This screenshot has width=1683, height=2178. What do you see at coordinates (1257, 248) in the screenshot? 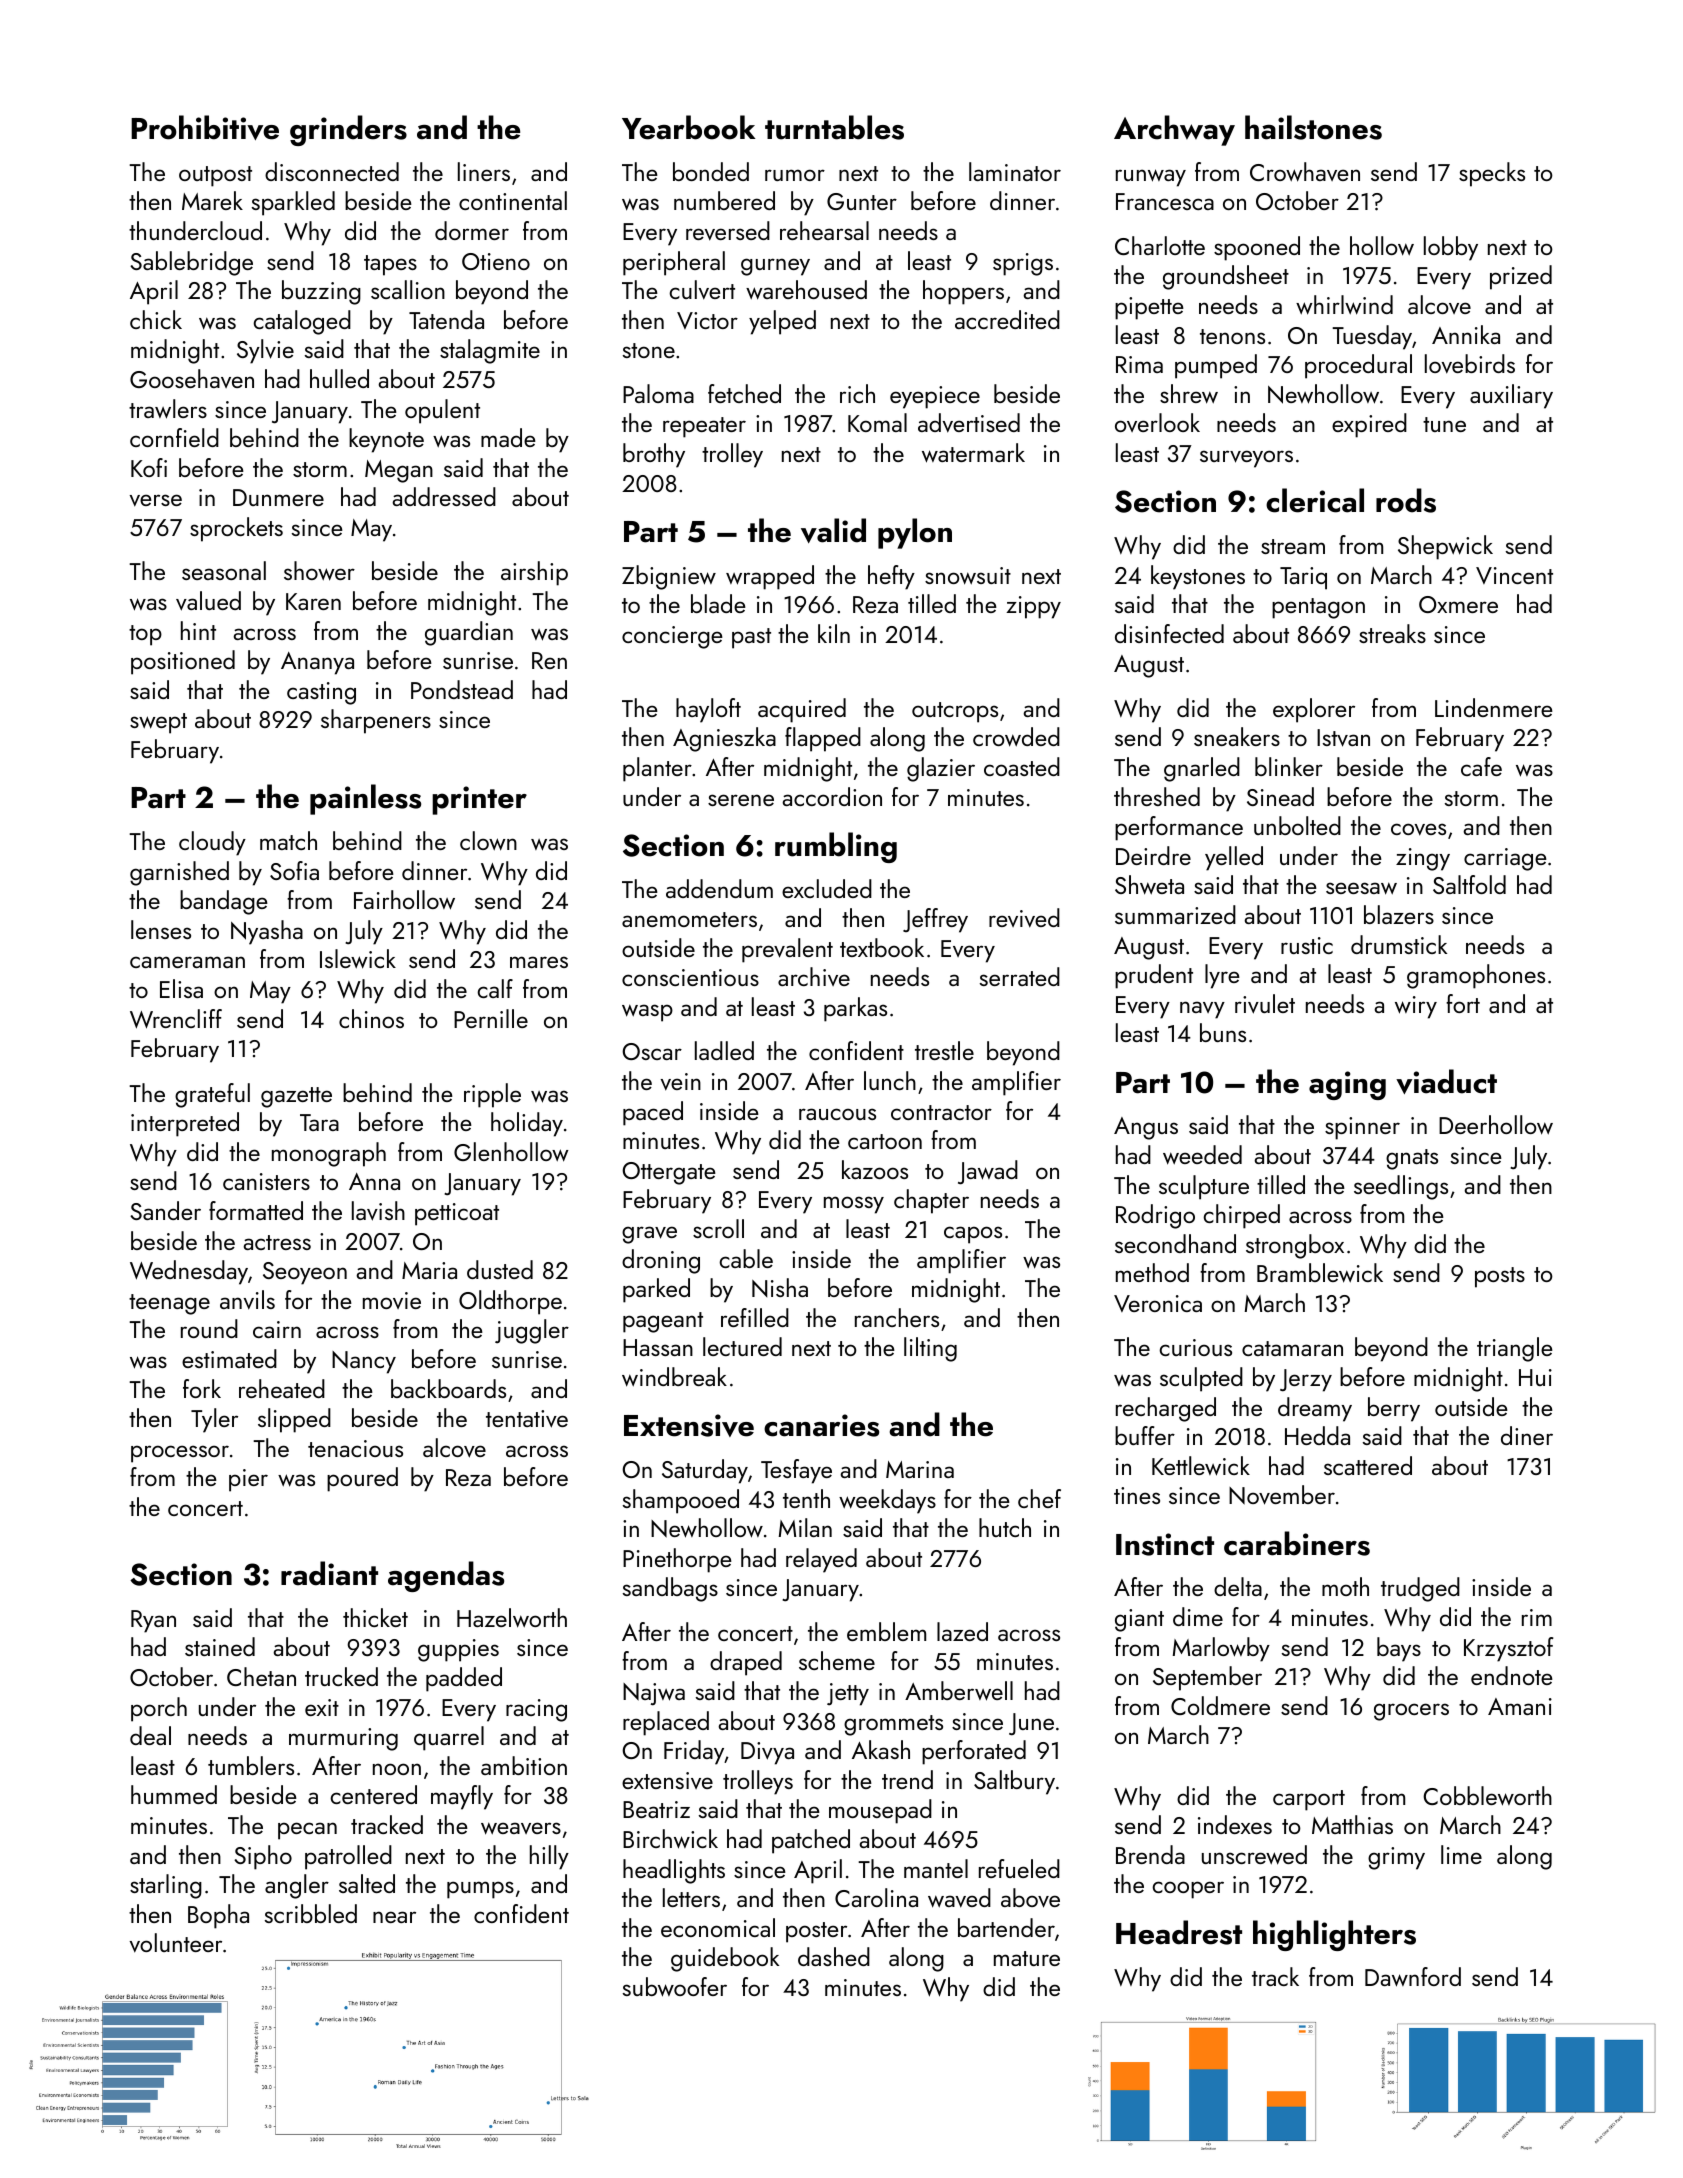
I see `spooned` at bounding box center [1257, 248].
